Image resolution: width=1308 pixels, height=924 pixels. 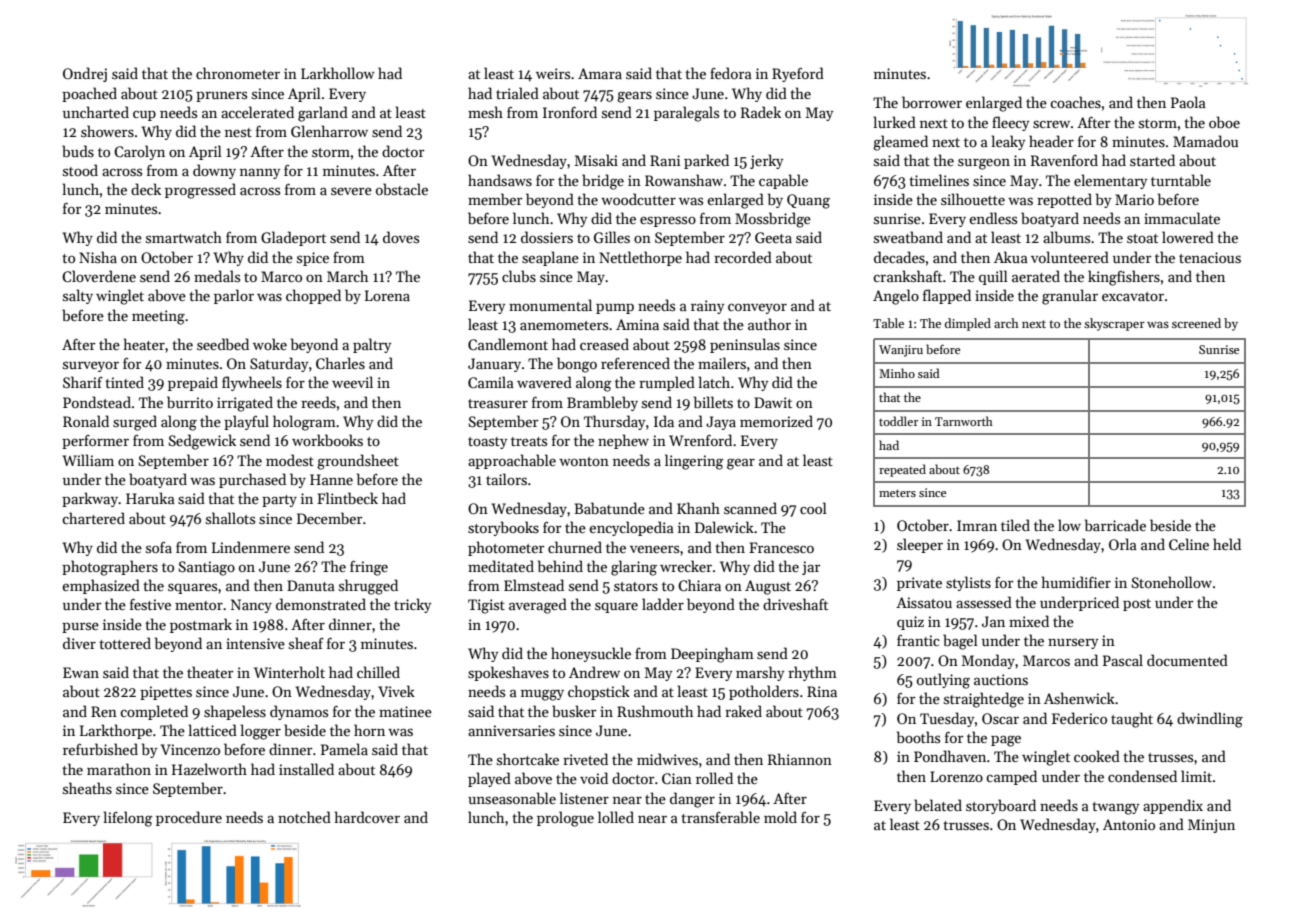 I want to click on Pascal, so click(x=1123, y=660).
